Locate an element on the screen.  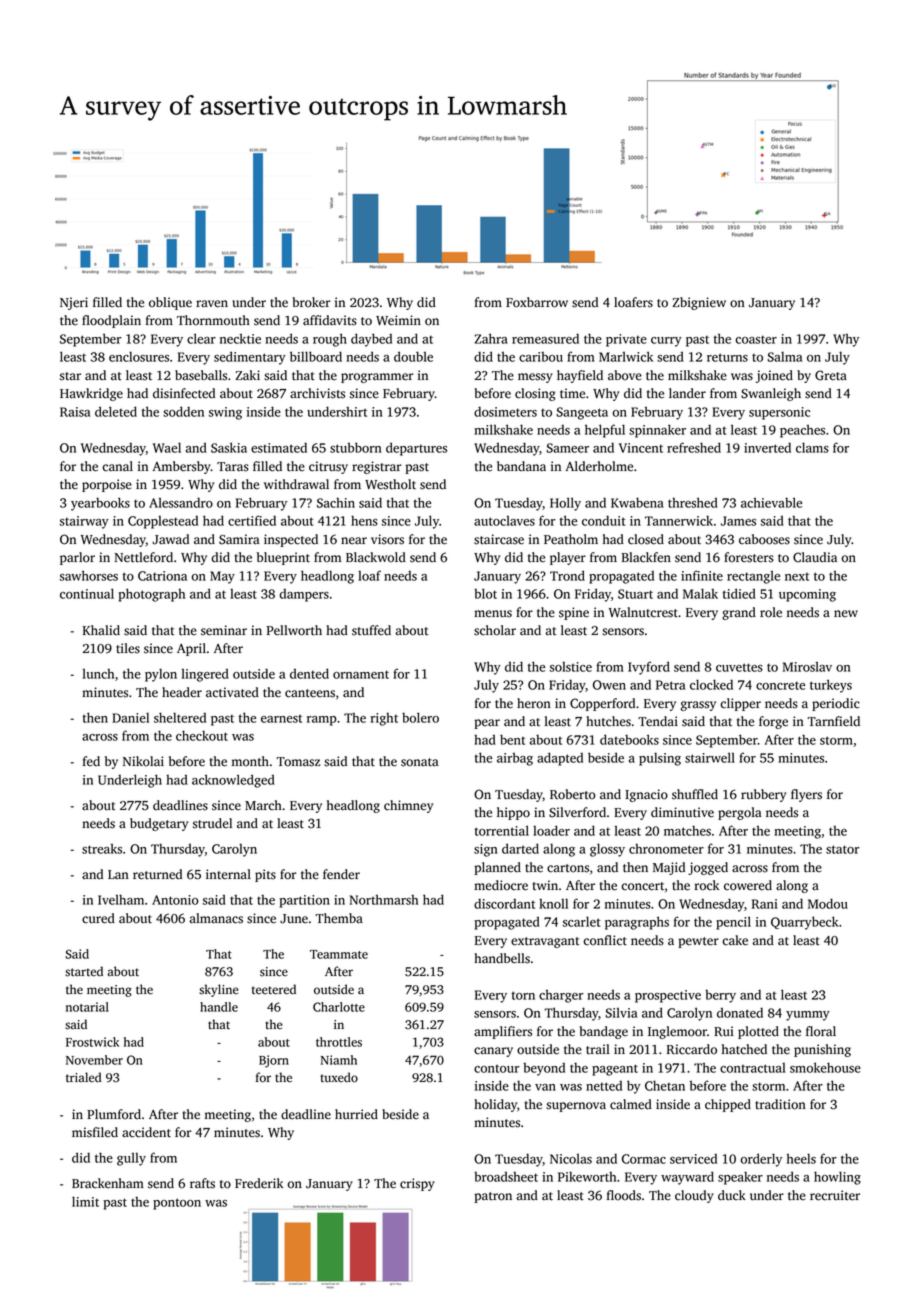
broker is located at coordinates (311, 302).
